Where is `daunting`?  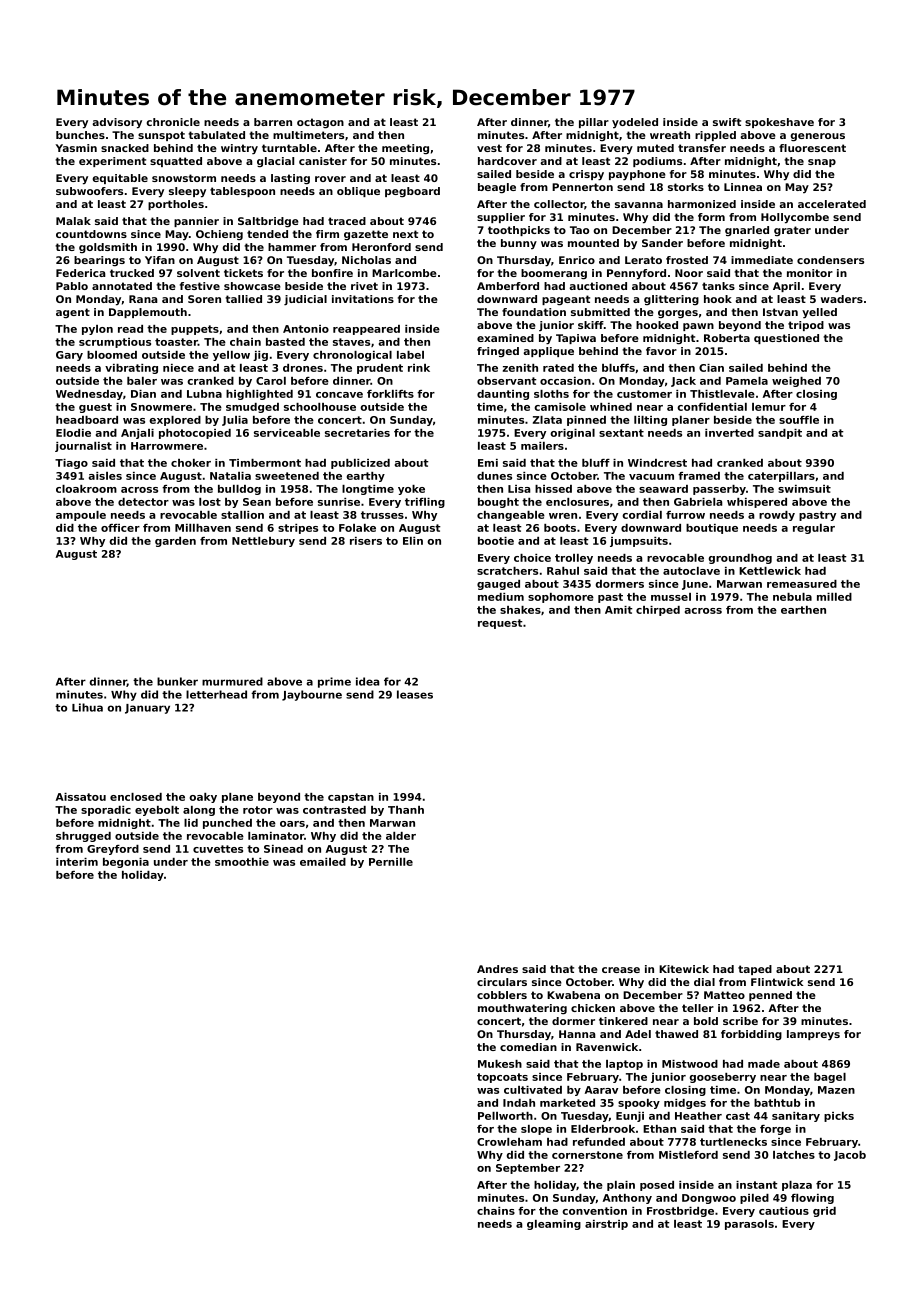
daunting is located at coordinates (503, 395).
